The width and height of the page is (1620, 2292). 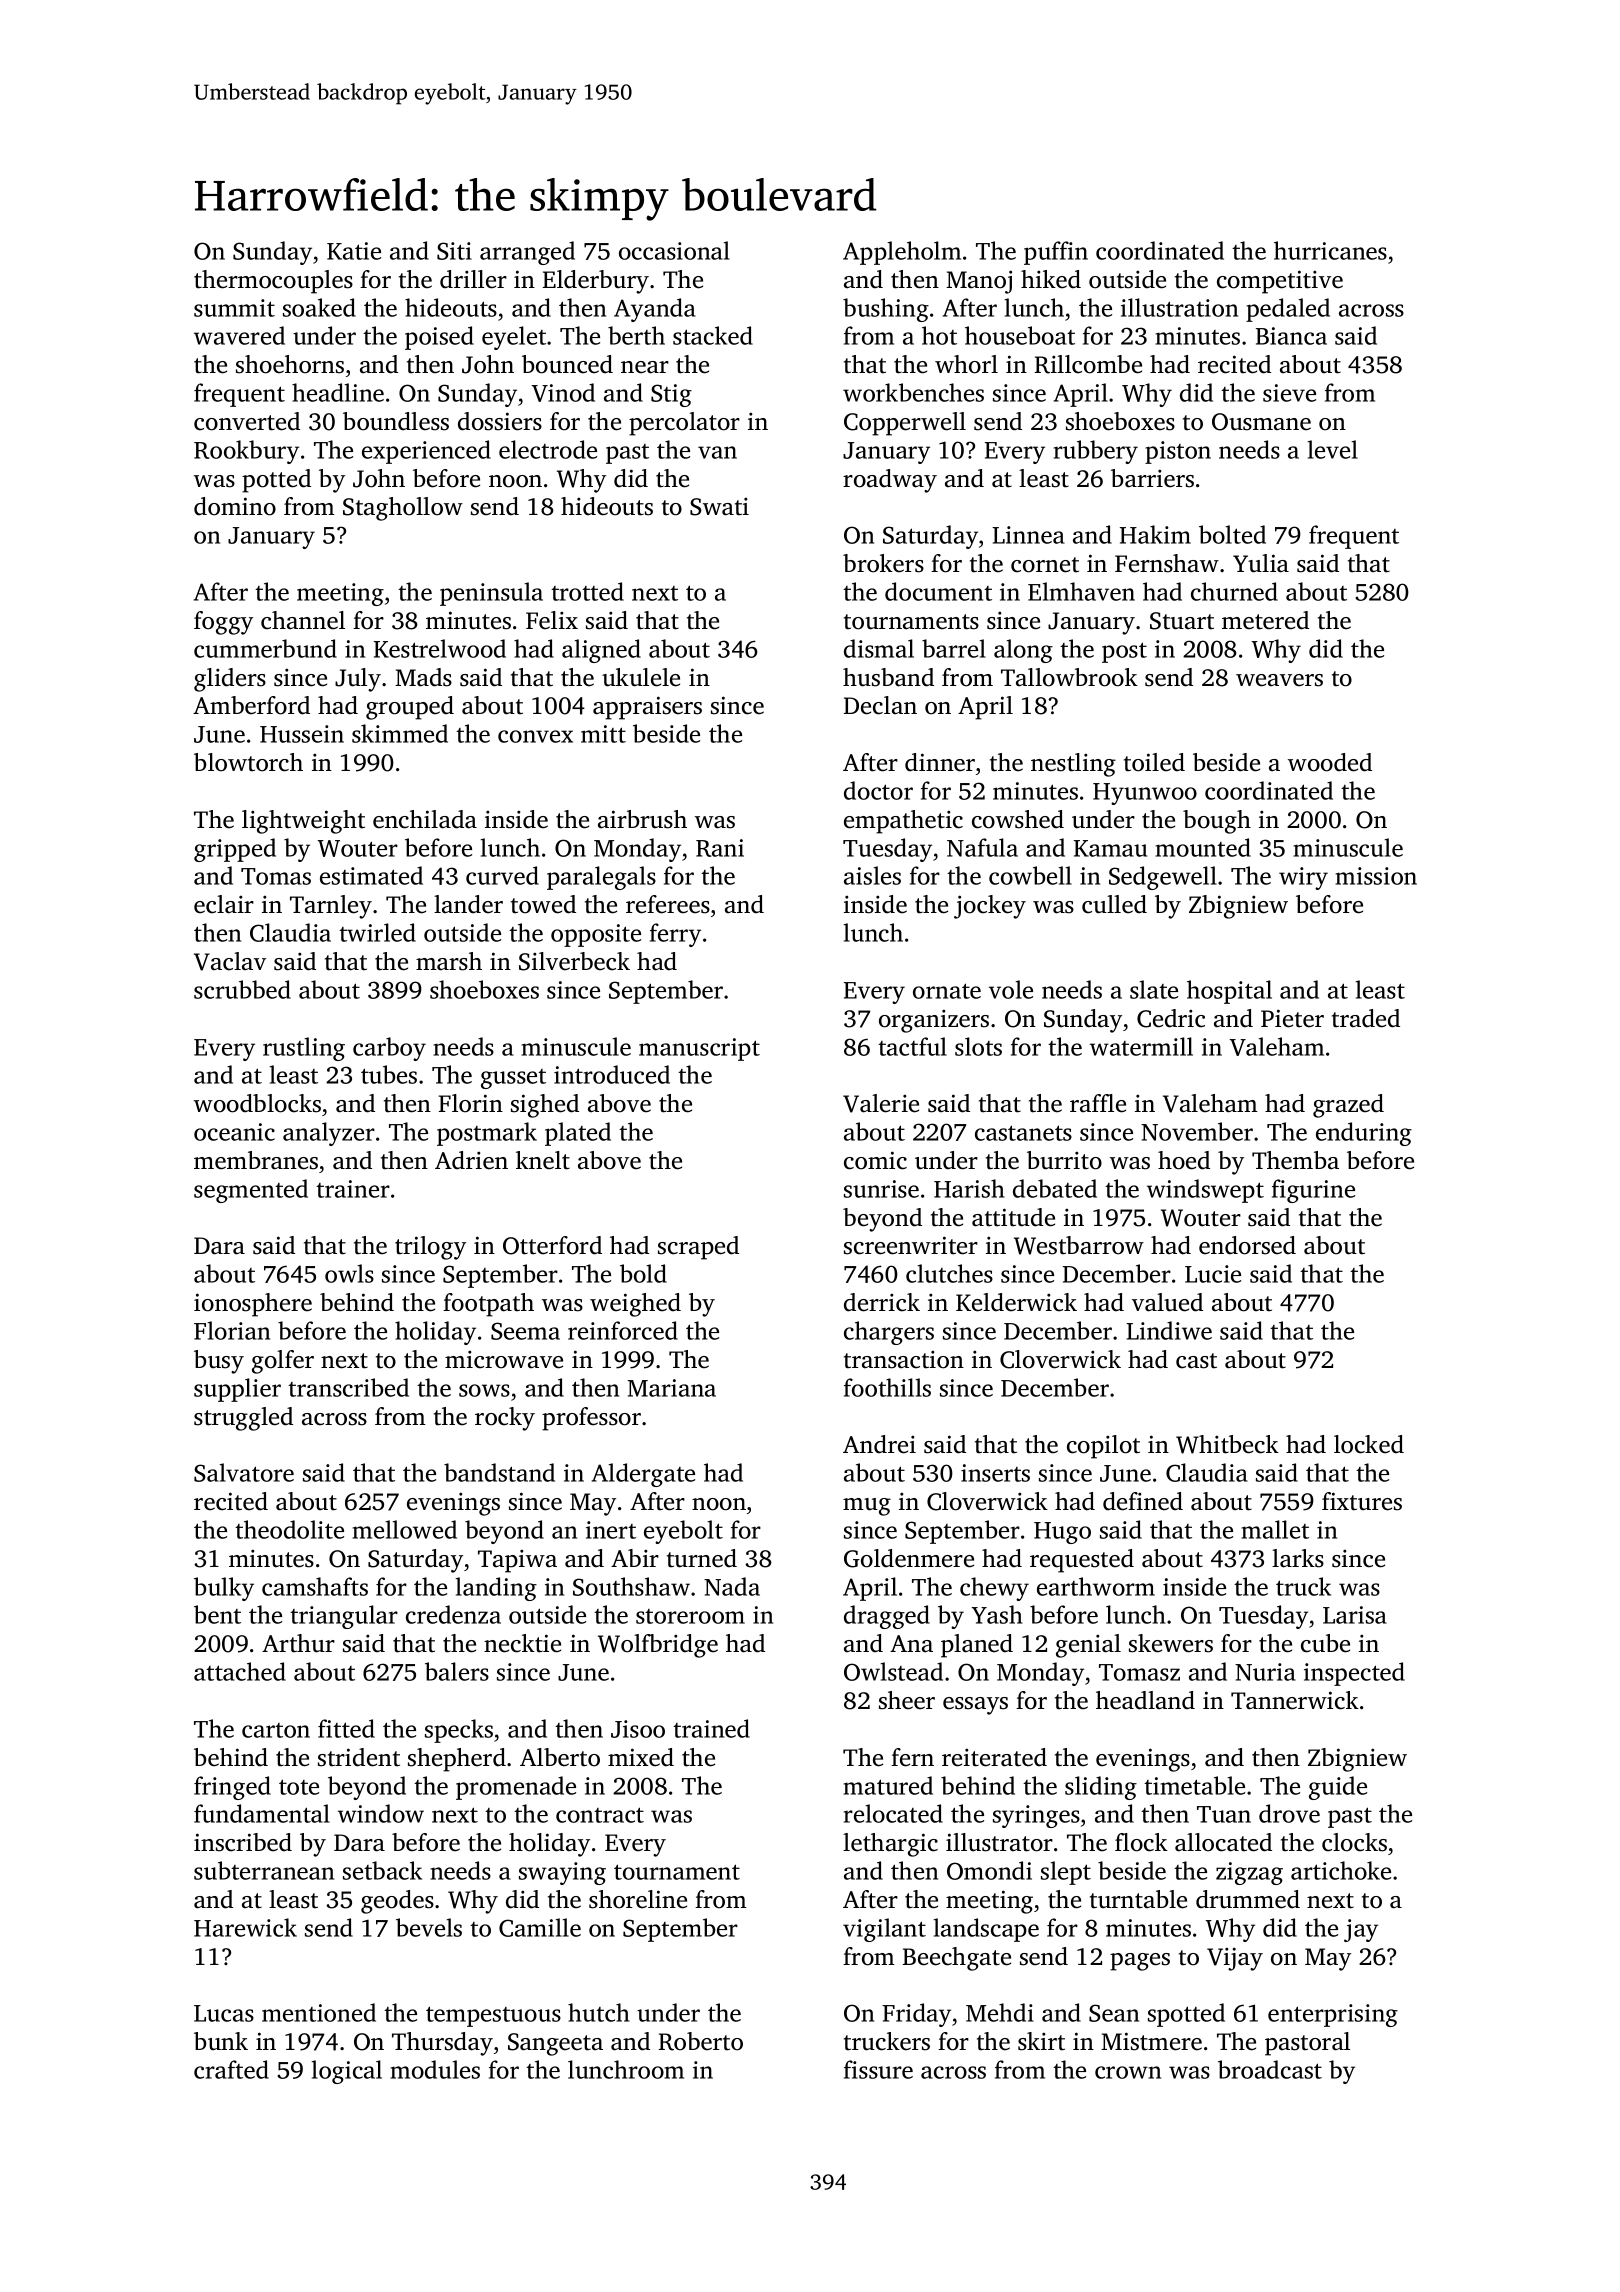 I want to click on transcribed, so click(x=348, y=1387).
